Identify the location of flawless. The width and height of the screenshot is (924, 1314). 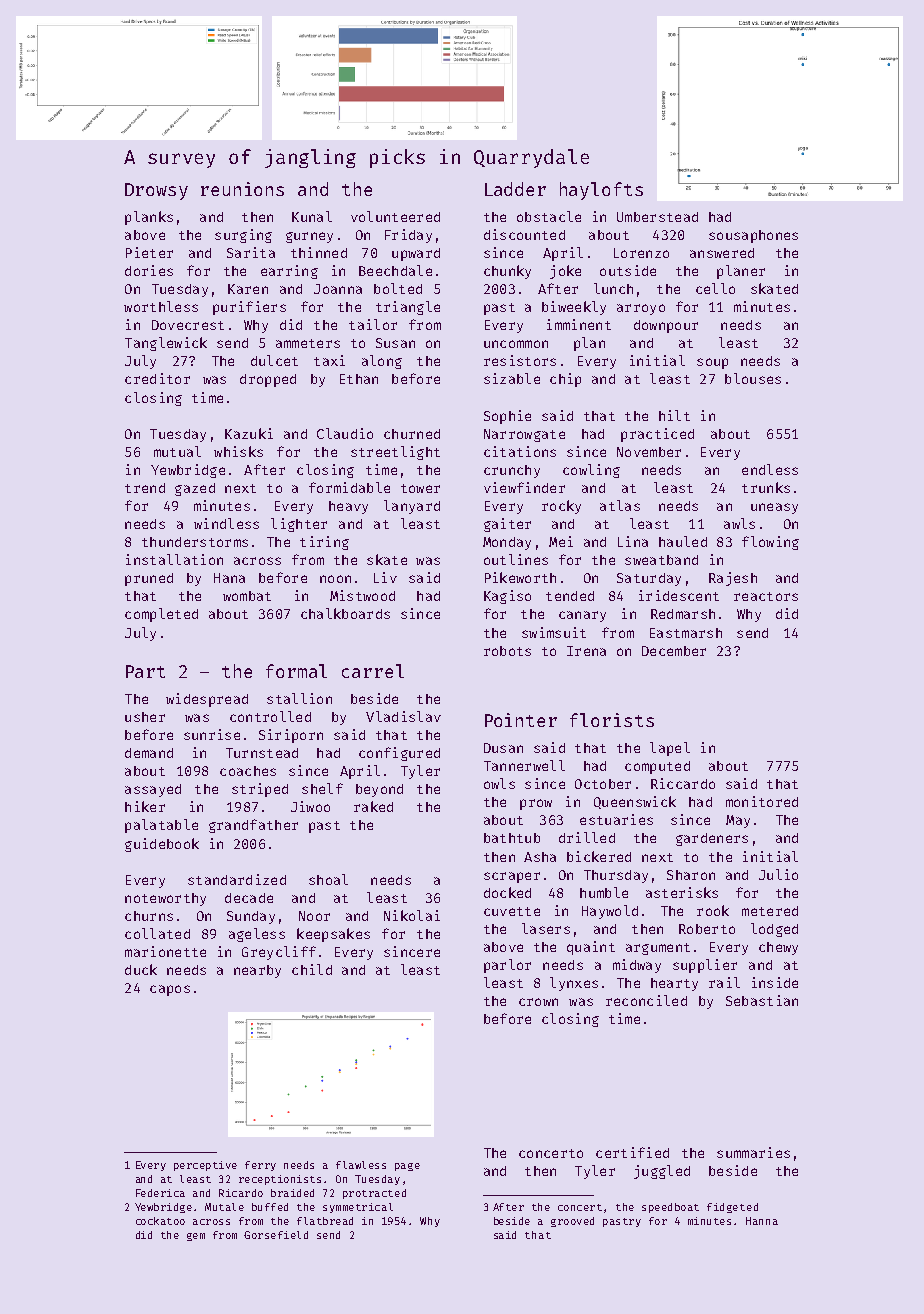
(361, 1165).
